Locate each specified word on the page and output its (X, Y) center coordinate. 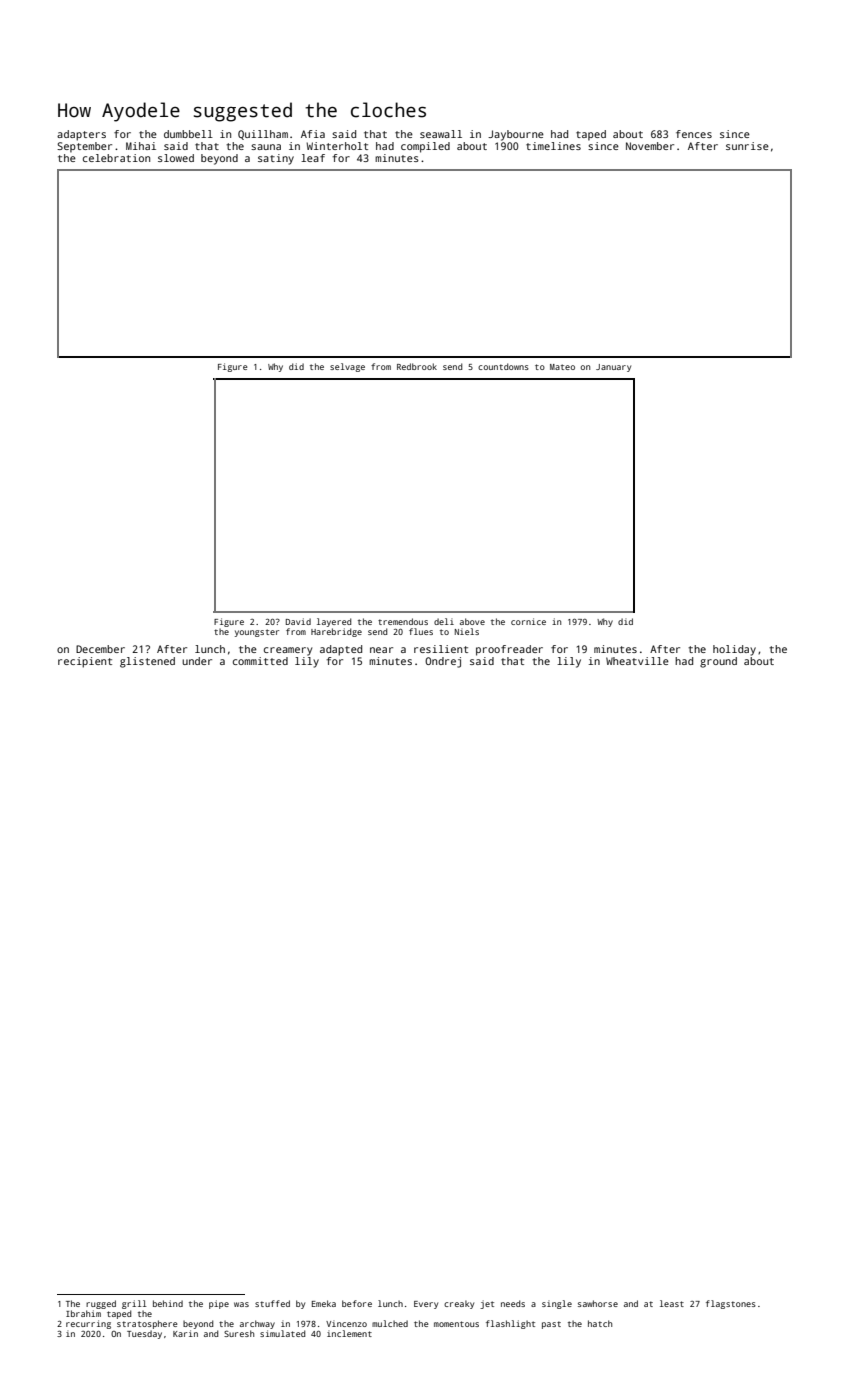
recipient (85, 662)
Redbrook (417, 366)
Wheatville (637, 661)
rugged (101, 1304)
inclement (349, 1333)
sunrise (747, 146)
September (84, 147)
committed (260, 661)
